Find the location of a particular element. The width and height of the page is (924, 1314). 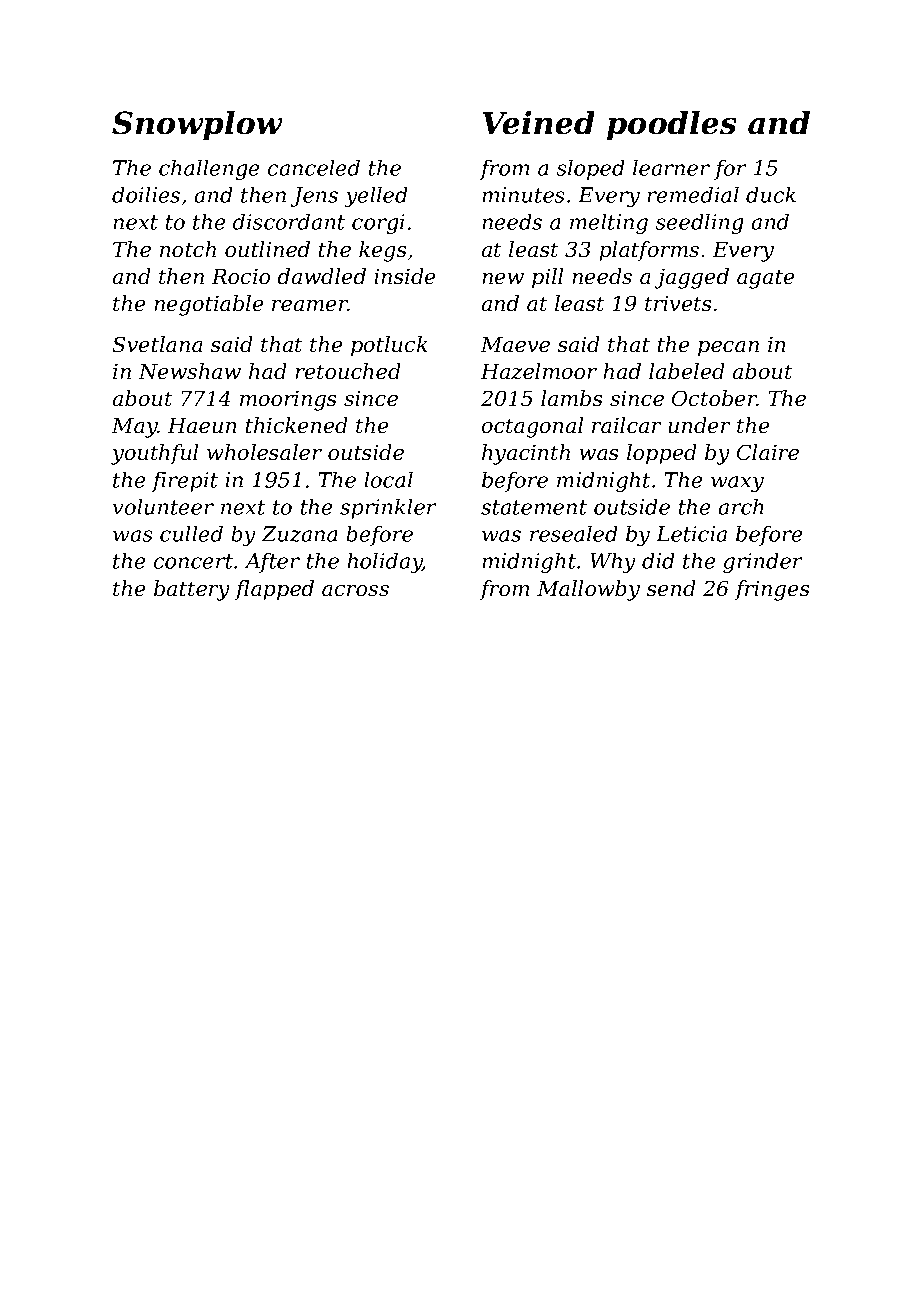

grinder is located at coordinates (763, 562).
